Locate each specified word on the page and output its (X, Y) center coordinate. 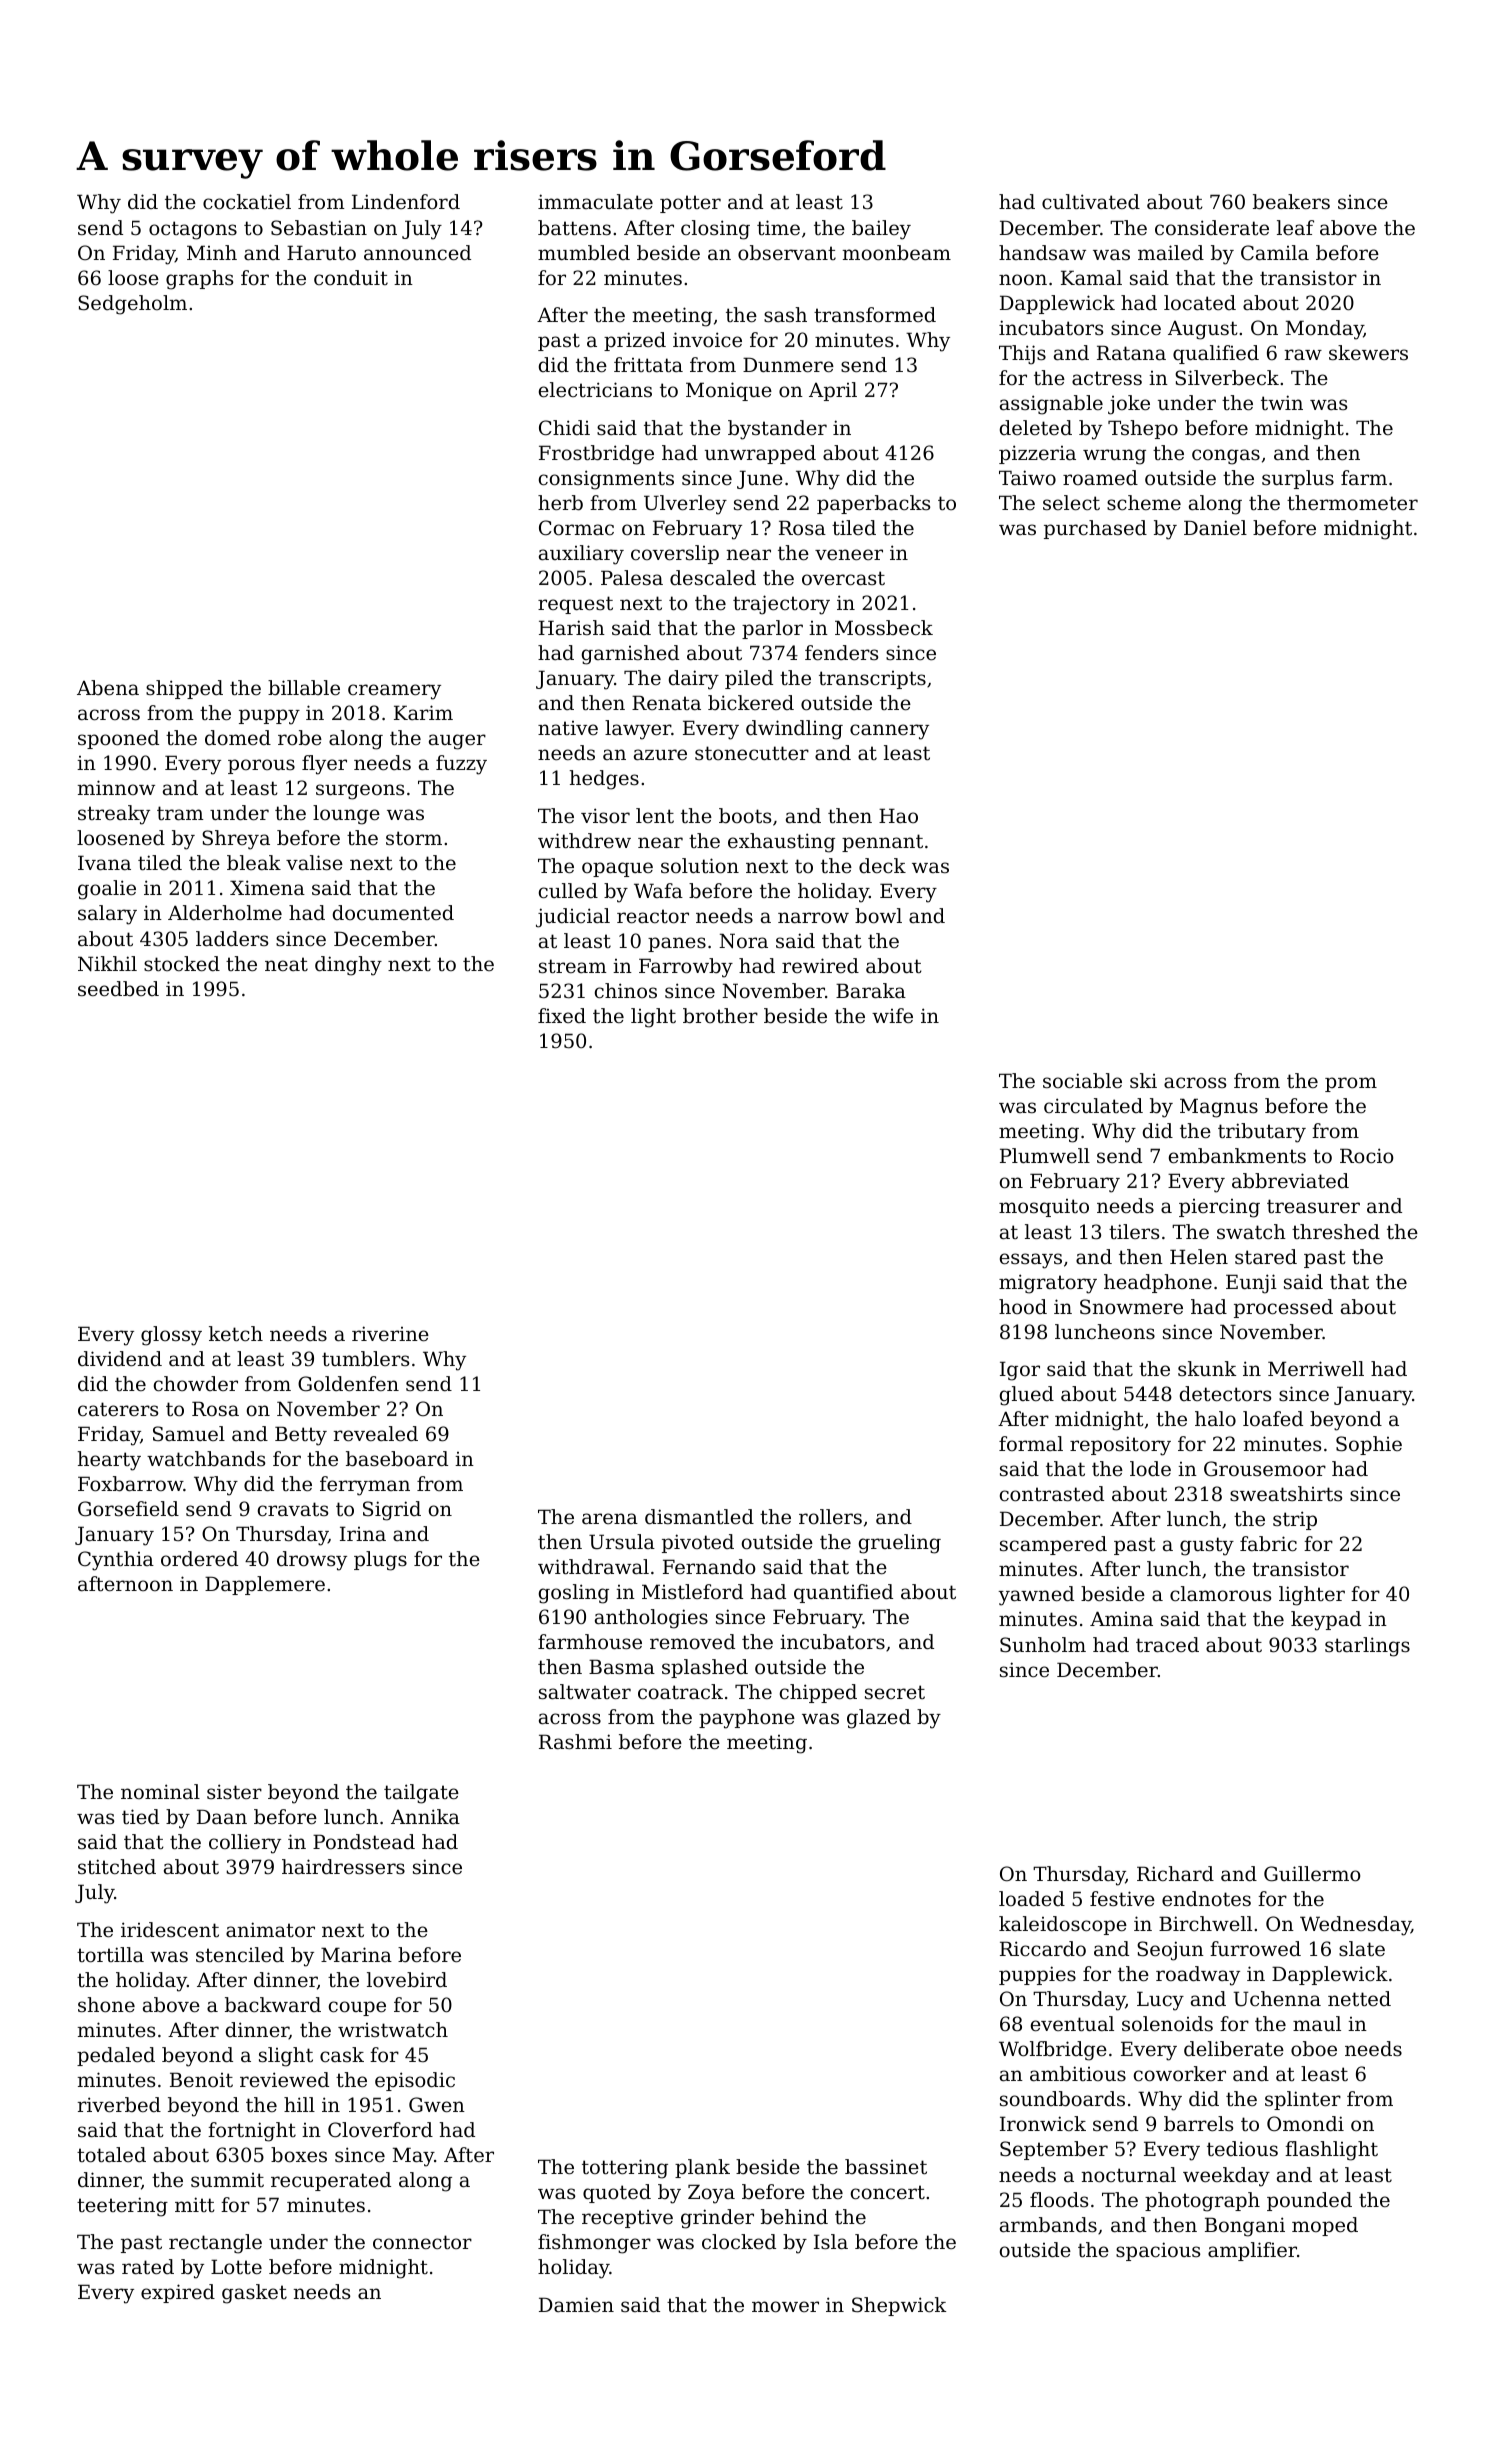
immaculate (595, 202)
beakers (1291, 202)
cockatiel (247, 202)
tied (140, 1817)
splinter (1303, 2100)
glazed (879, 1719)
